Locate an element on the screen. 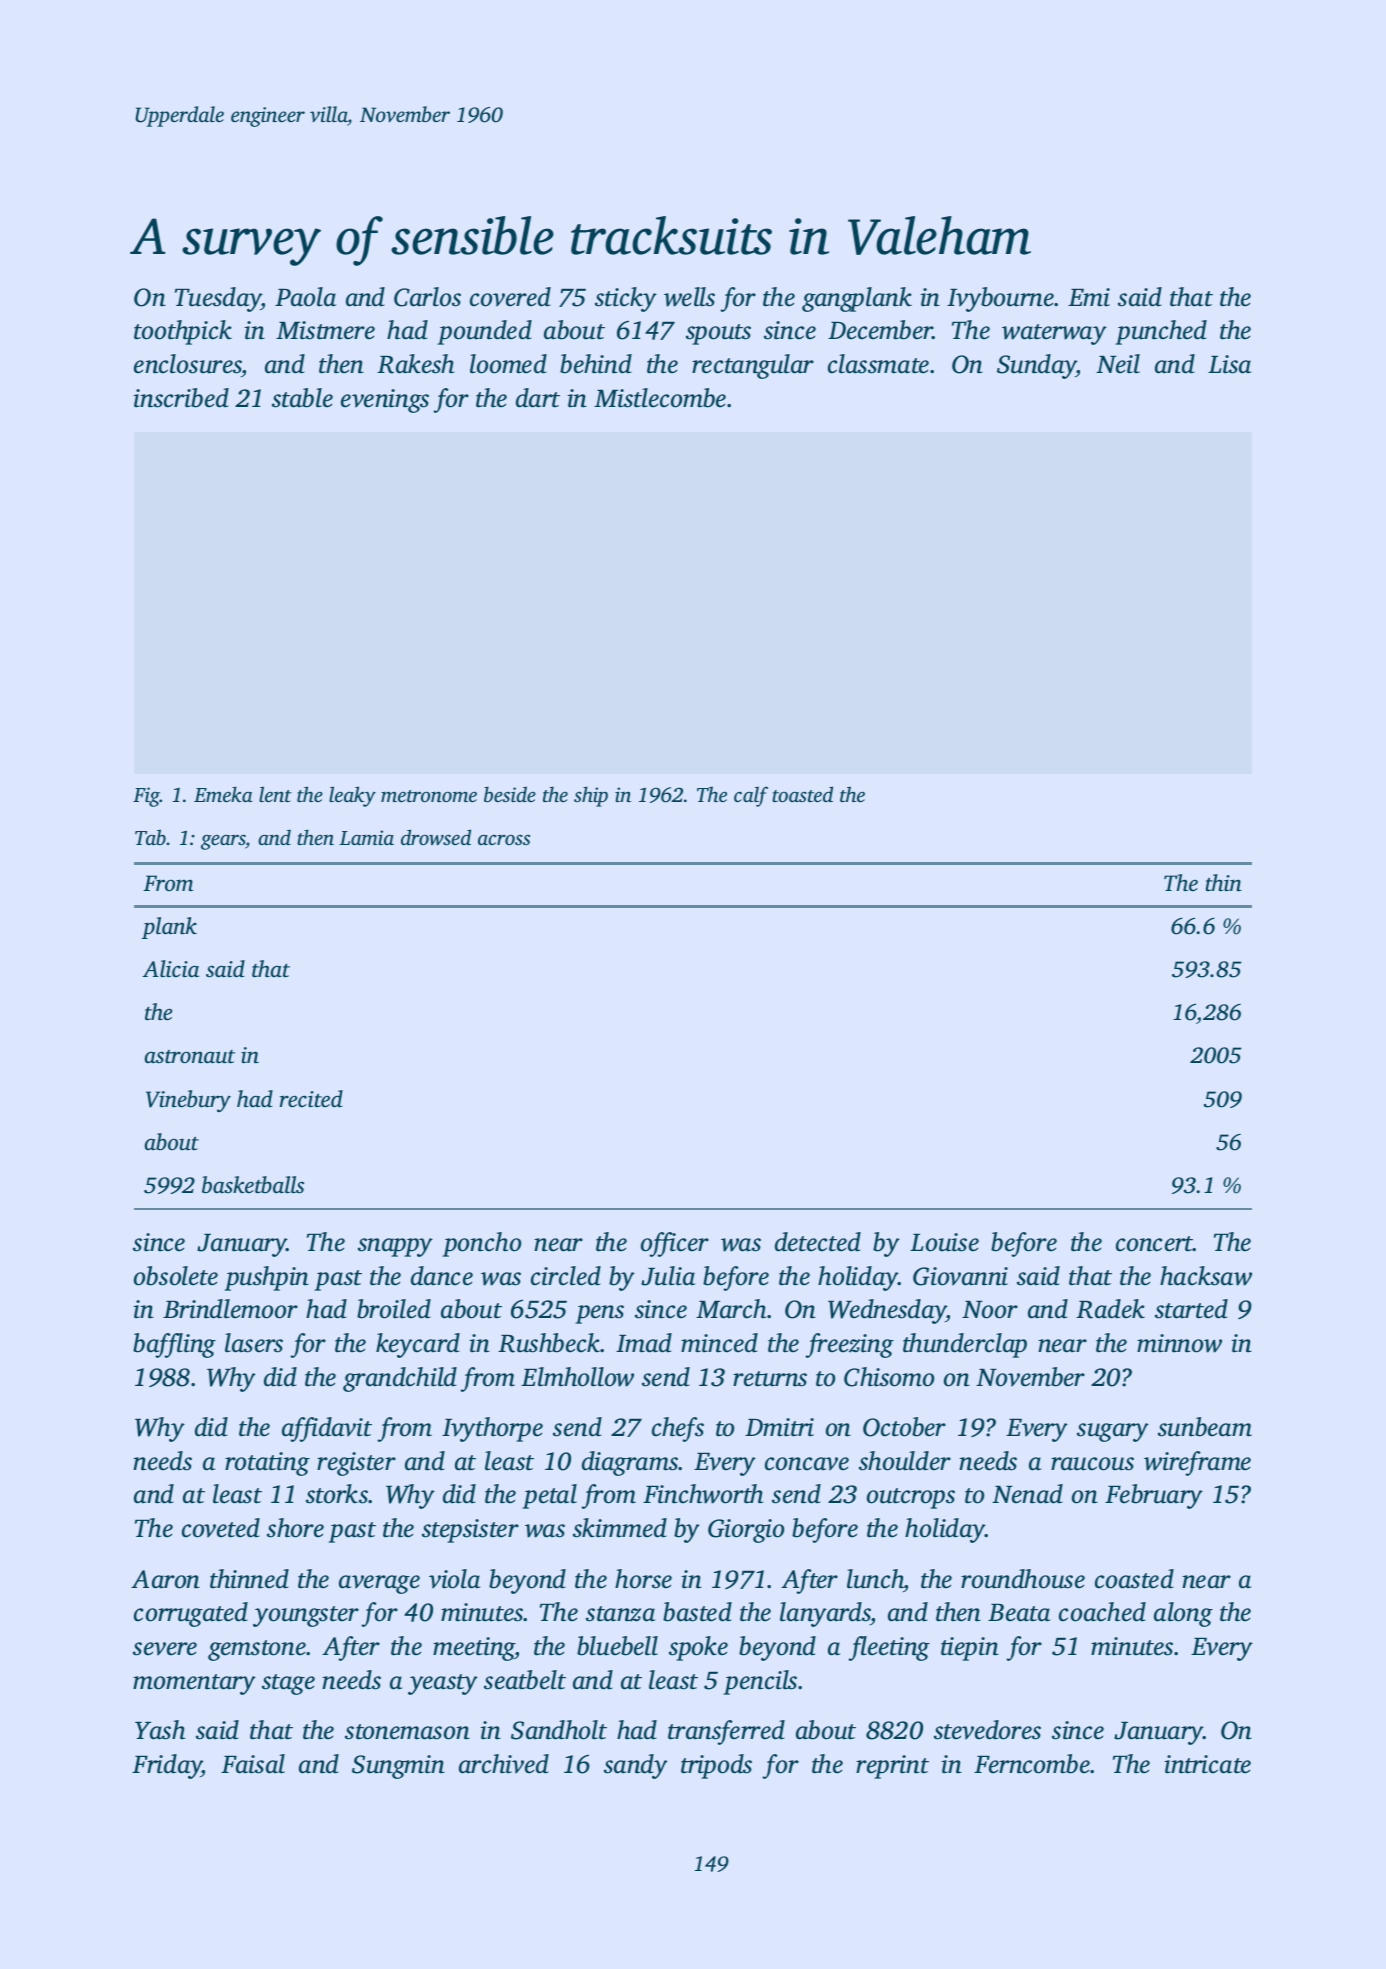 The width and height of the screenshot is (1386, 1969). officer is located at coordinates (675, 1244).
